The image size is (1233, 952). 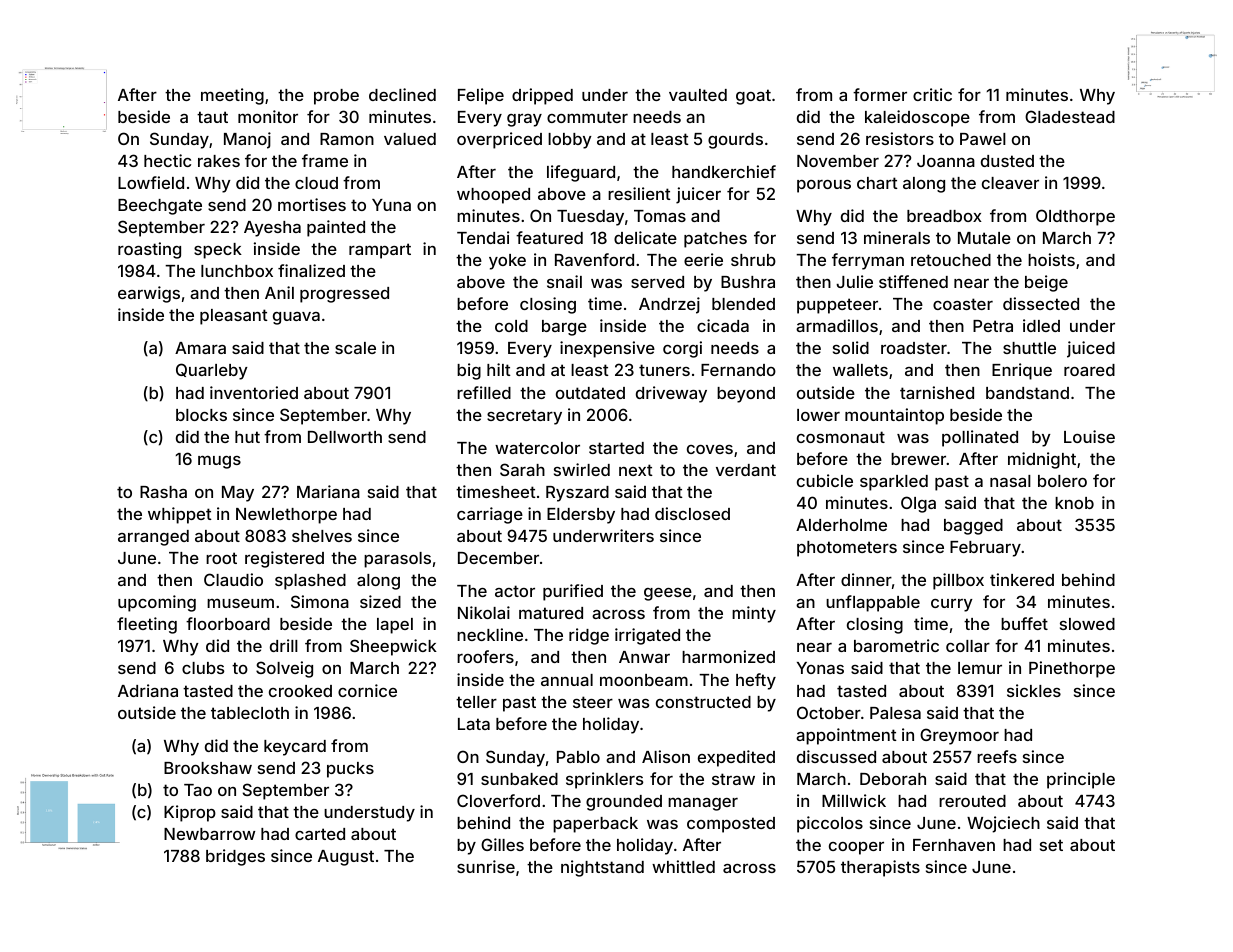 What do you see at coordinates (668, 594) in the screenshot?
I see `geese` at bounding box center [668, 594].
